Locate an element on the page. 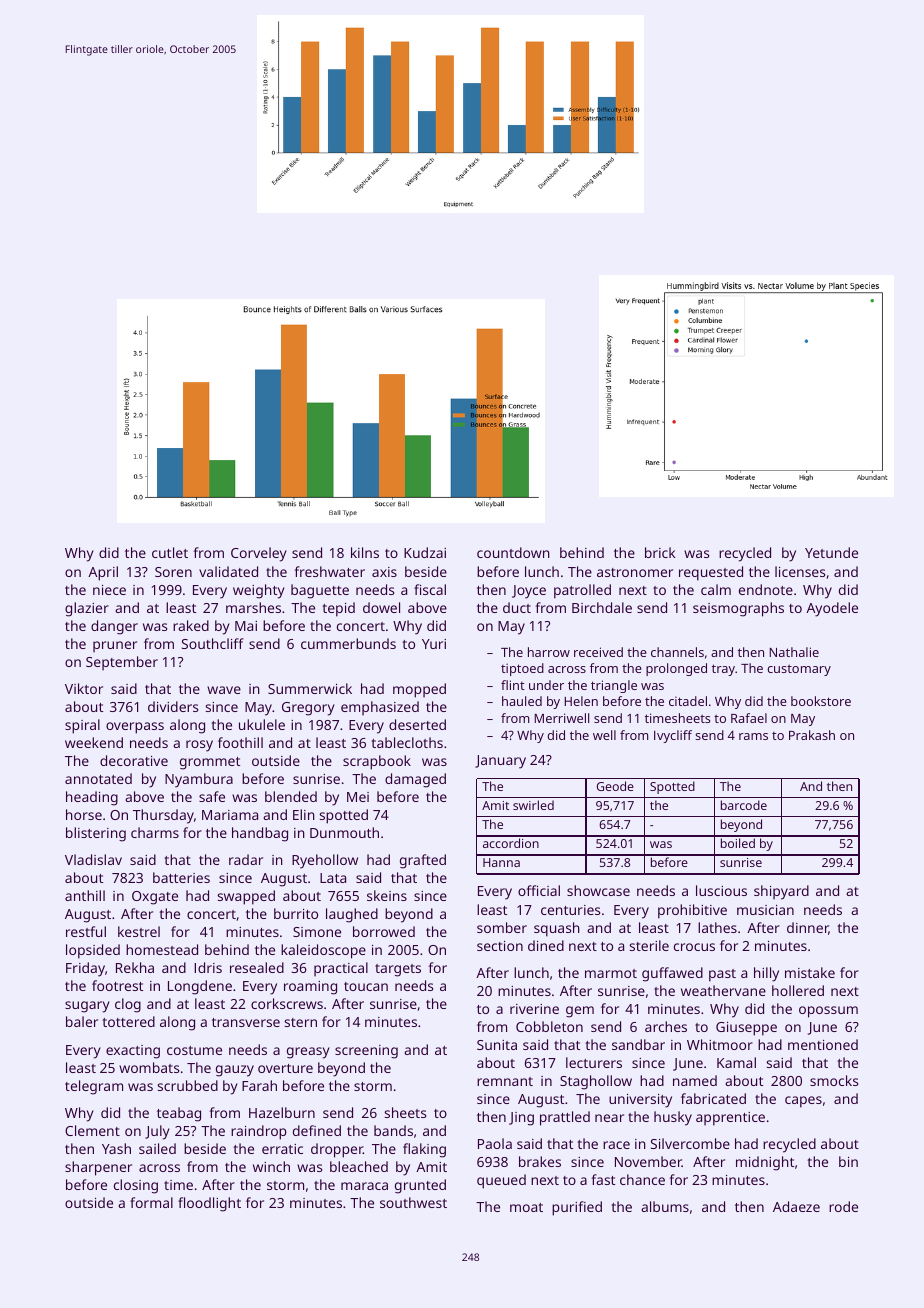 Image resolution: width=924 pixels, height=1308 pixels. dinner is located at coordinates (808, 928).
